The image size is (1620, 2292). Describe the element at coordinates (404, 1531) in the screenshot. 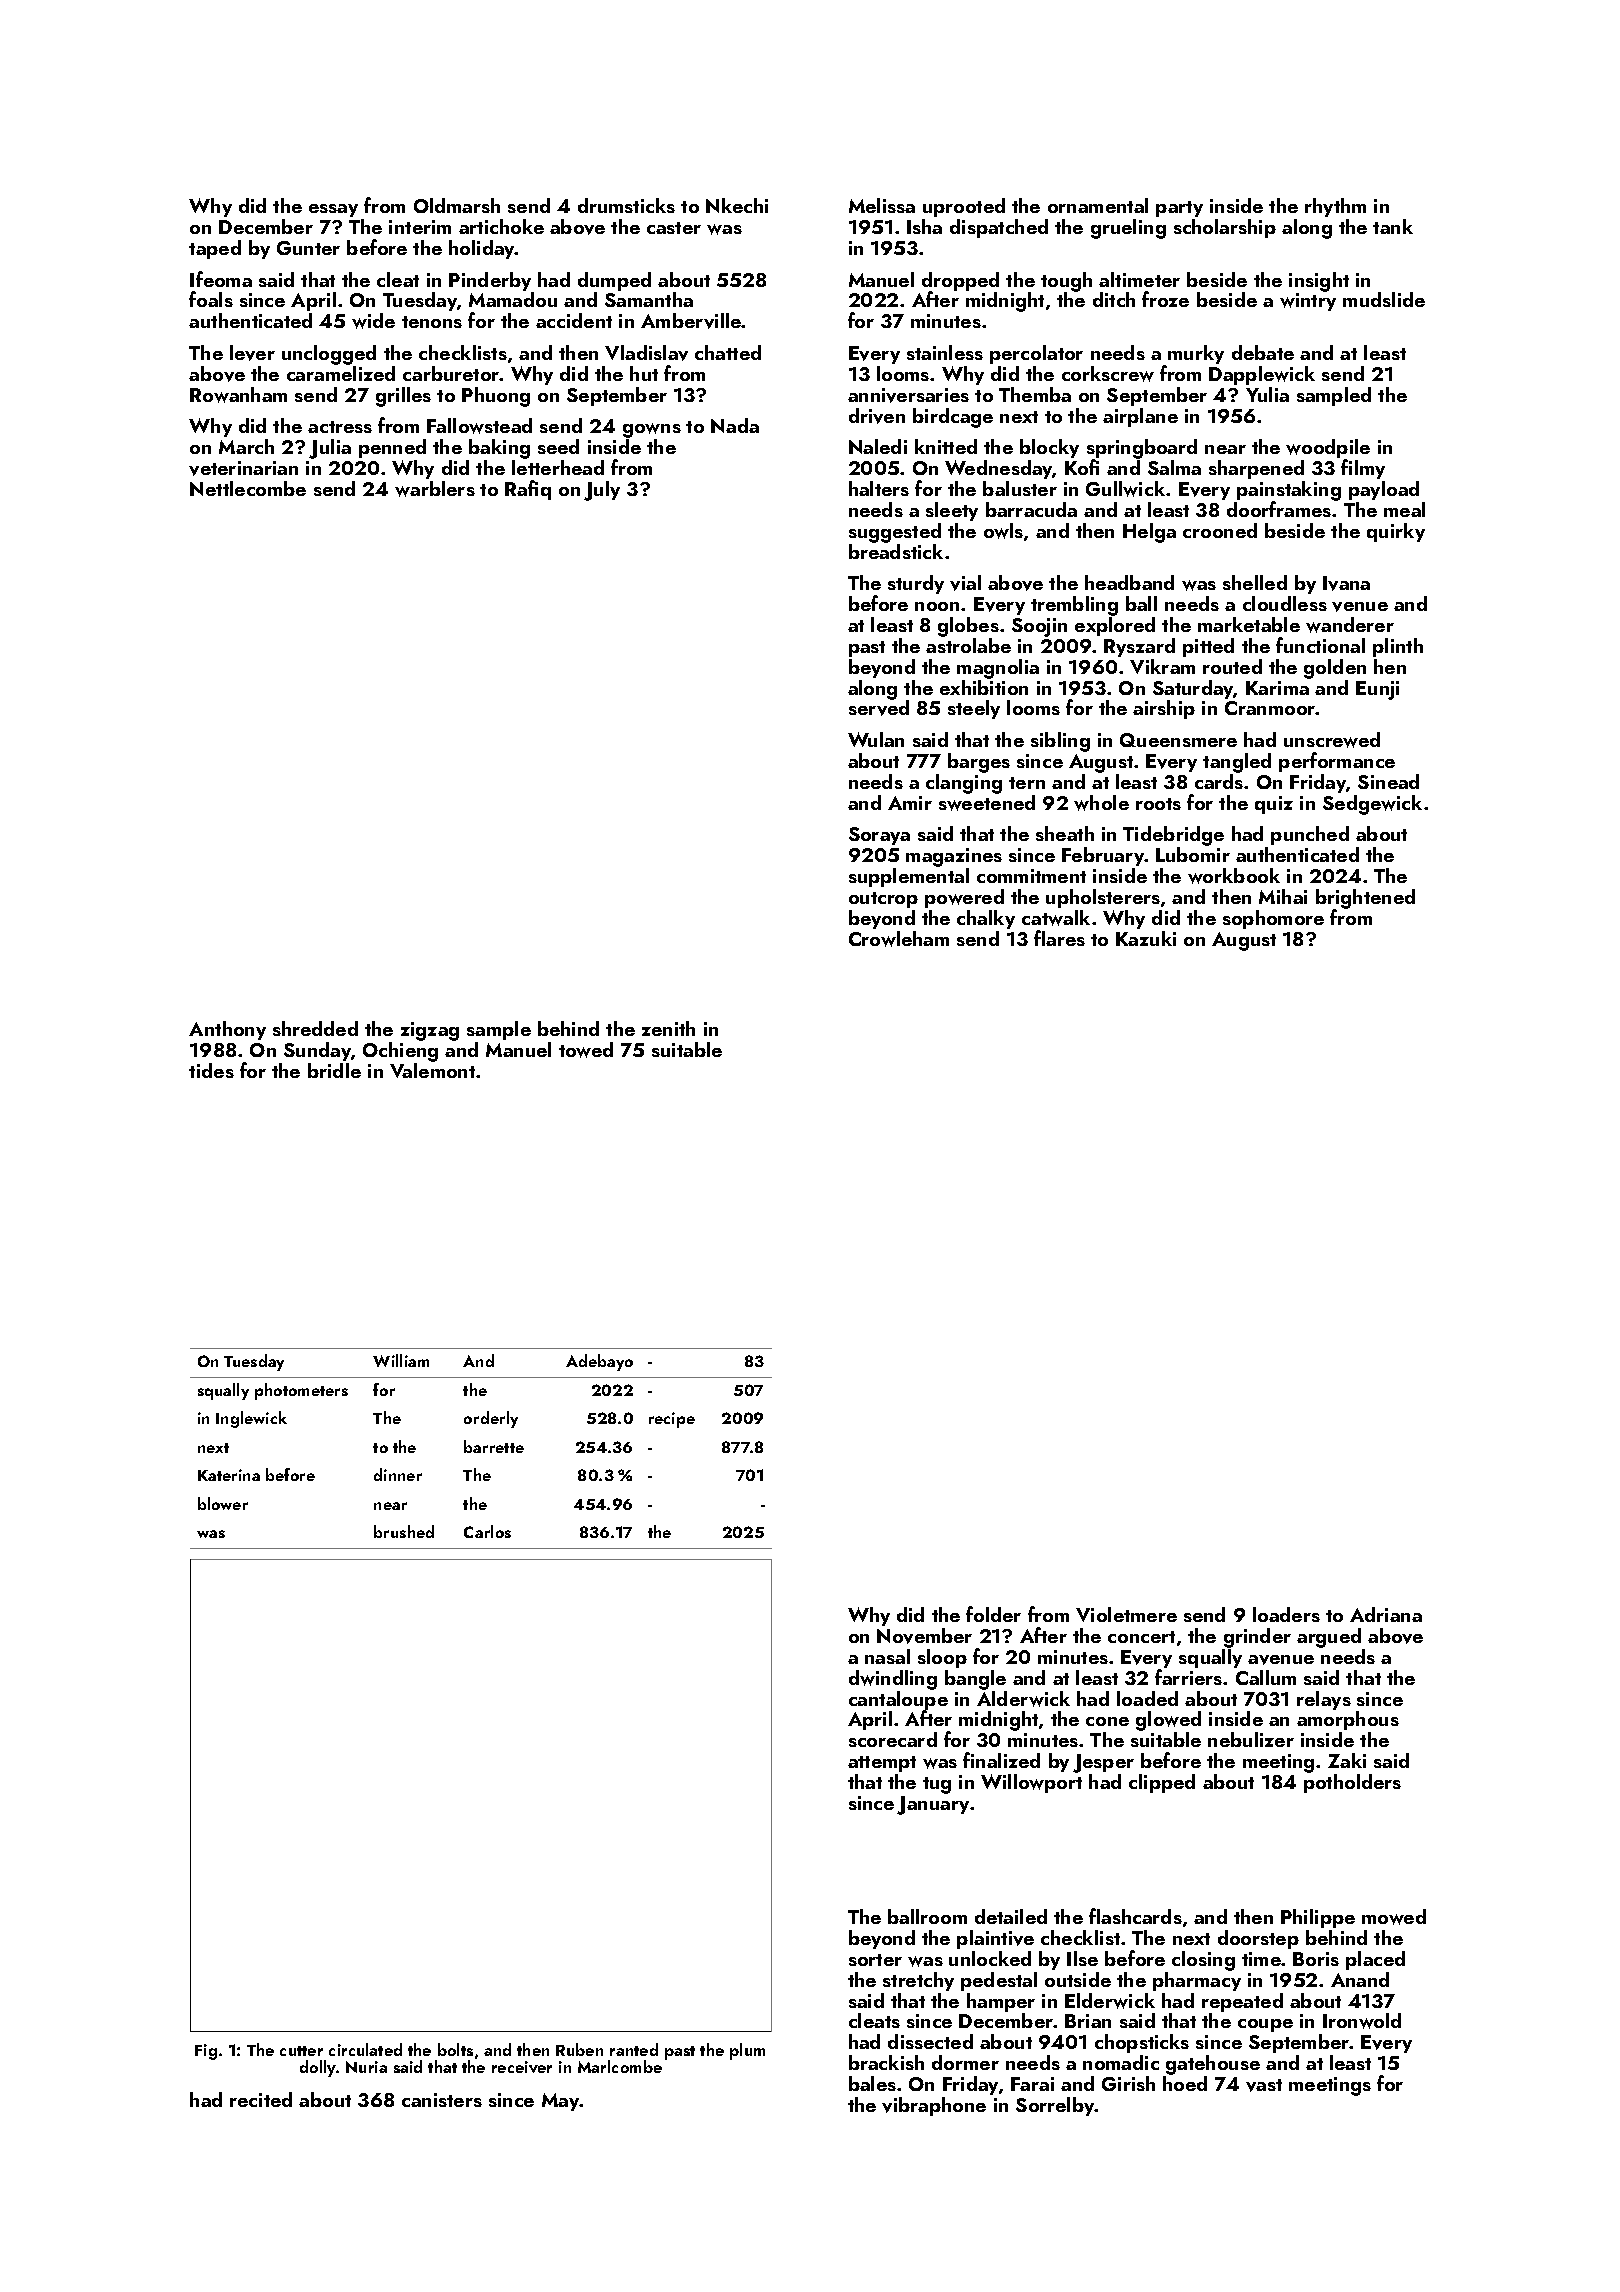

I see `brushed` at that location.
